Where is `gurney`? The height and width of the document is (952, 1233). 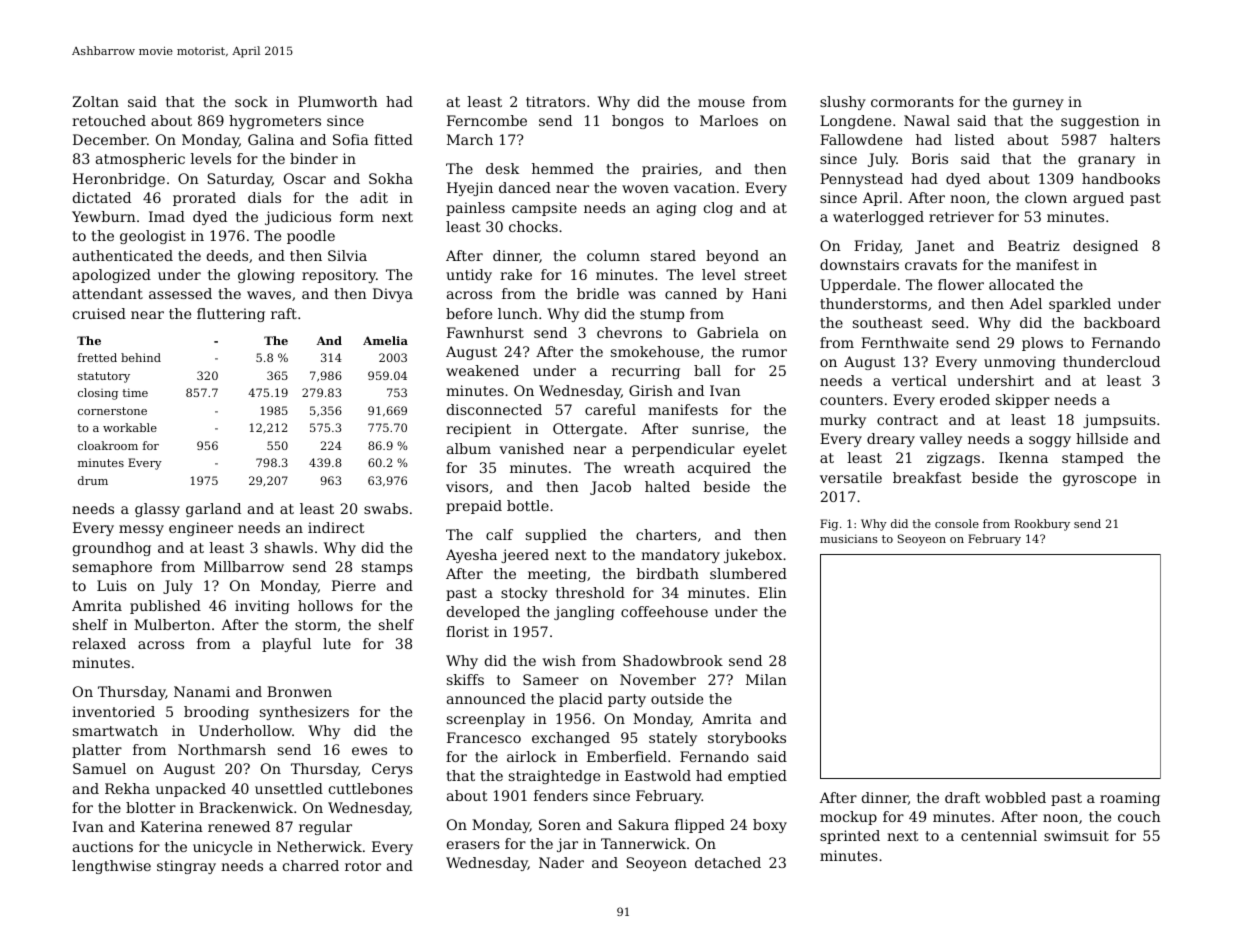 gurney is located at coordinates (1038, 104).
